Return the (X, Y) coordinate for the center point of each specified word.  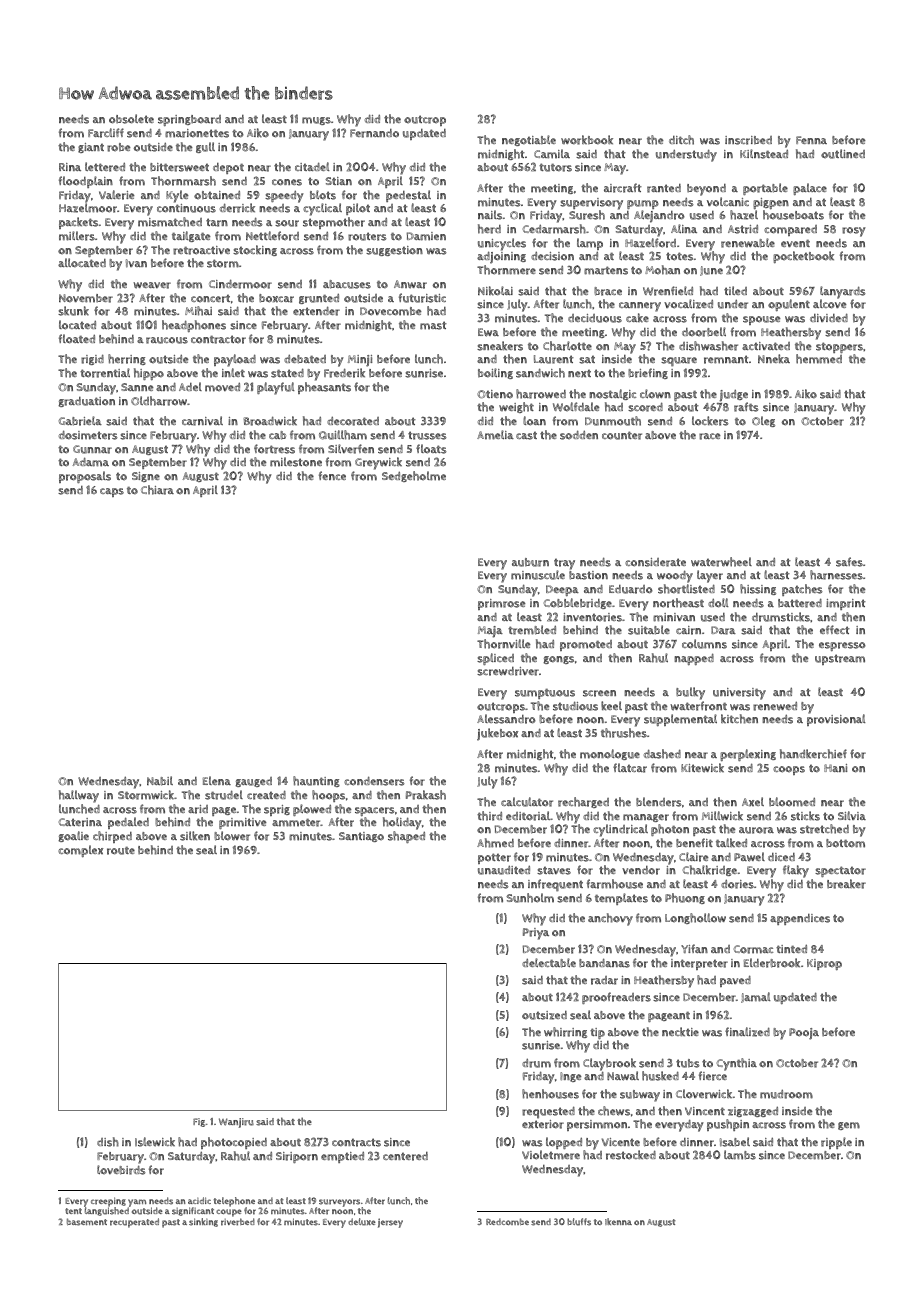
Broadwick (270, 421)
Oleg (763, 421)
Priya (536, 934)
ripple (836, 1143)
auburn (530, 562)
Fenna (811, 140)
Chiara (157, 490)
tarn (217, 222)
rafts (746, 407)
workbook (587, 140)
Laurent (554, 359)
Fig (199, 1122)
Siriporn (297, 1157)
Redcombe (507, 1221)
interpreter (699, 964)
